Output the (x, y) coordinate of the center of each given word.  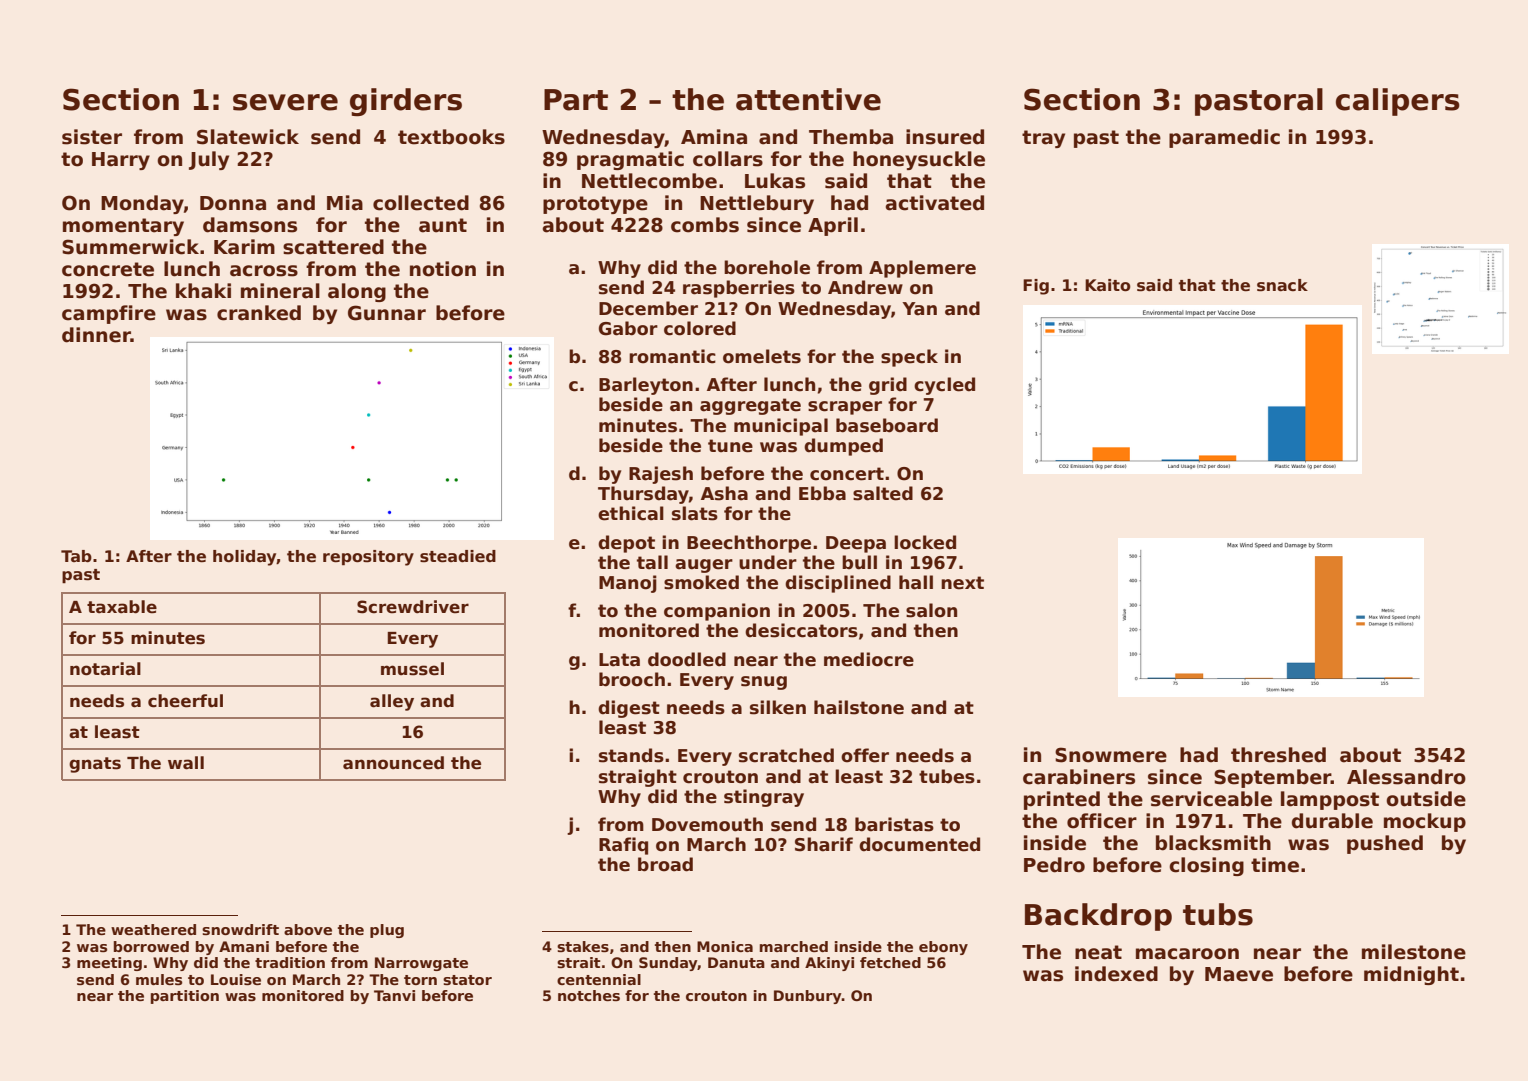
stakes (583, 946)
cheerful (185, 701)
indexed (1116, 974)
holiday (245, 558)
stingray (764, 798)
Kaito (1108, 285)
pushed (1385, 844)
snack (1282, 285)
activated (935, 203)
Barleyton (646, 386)
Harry (121, 161)
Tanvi (394, 995)
